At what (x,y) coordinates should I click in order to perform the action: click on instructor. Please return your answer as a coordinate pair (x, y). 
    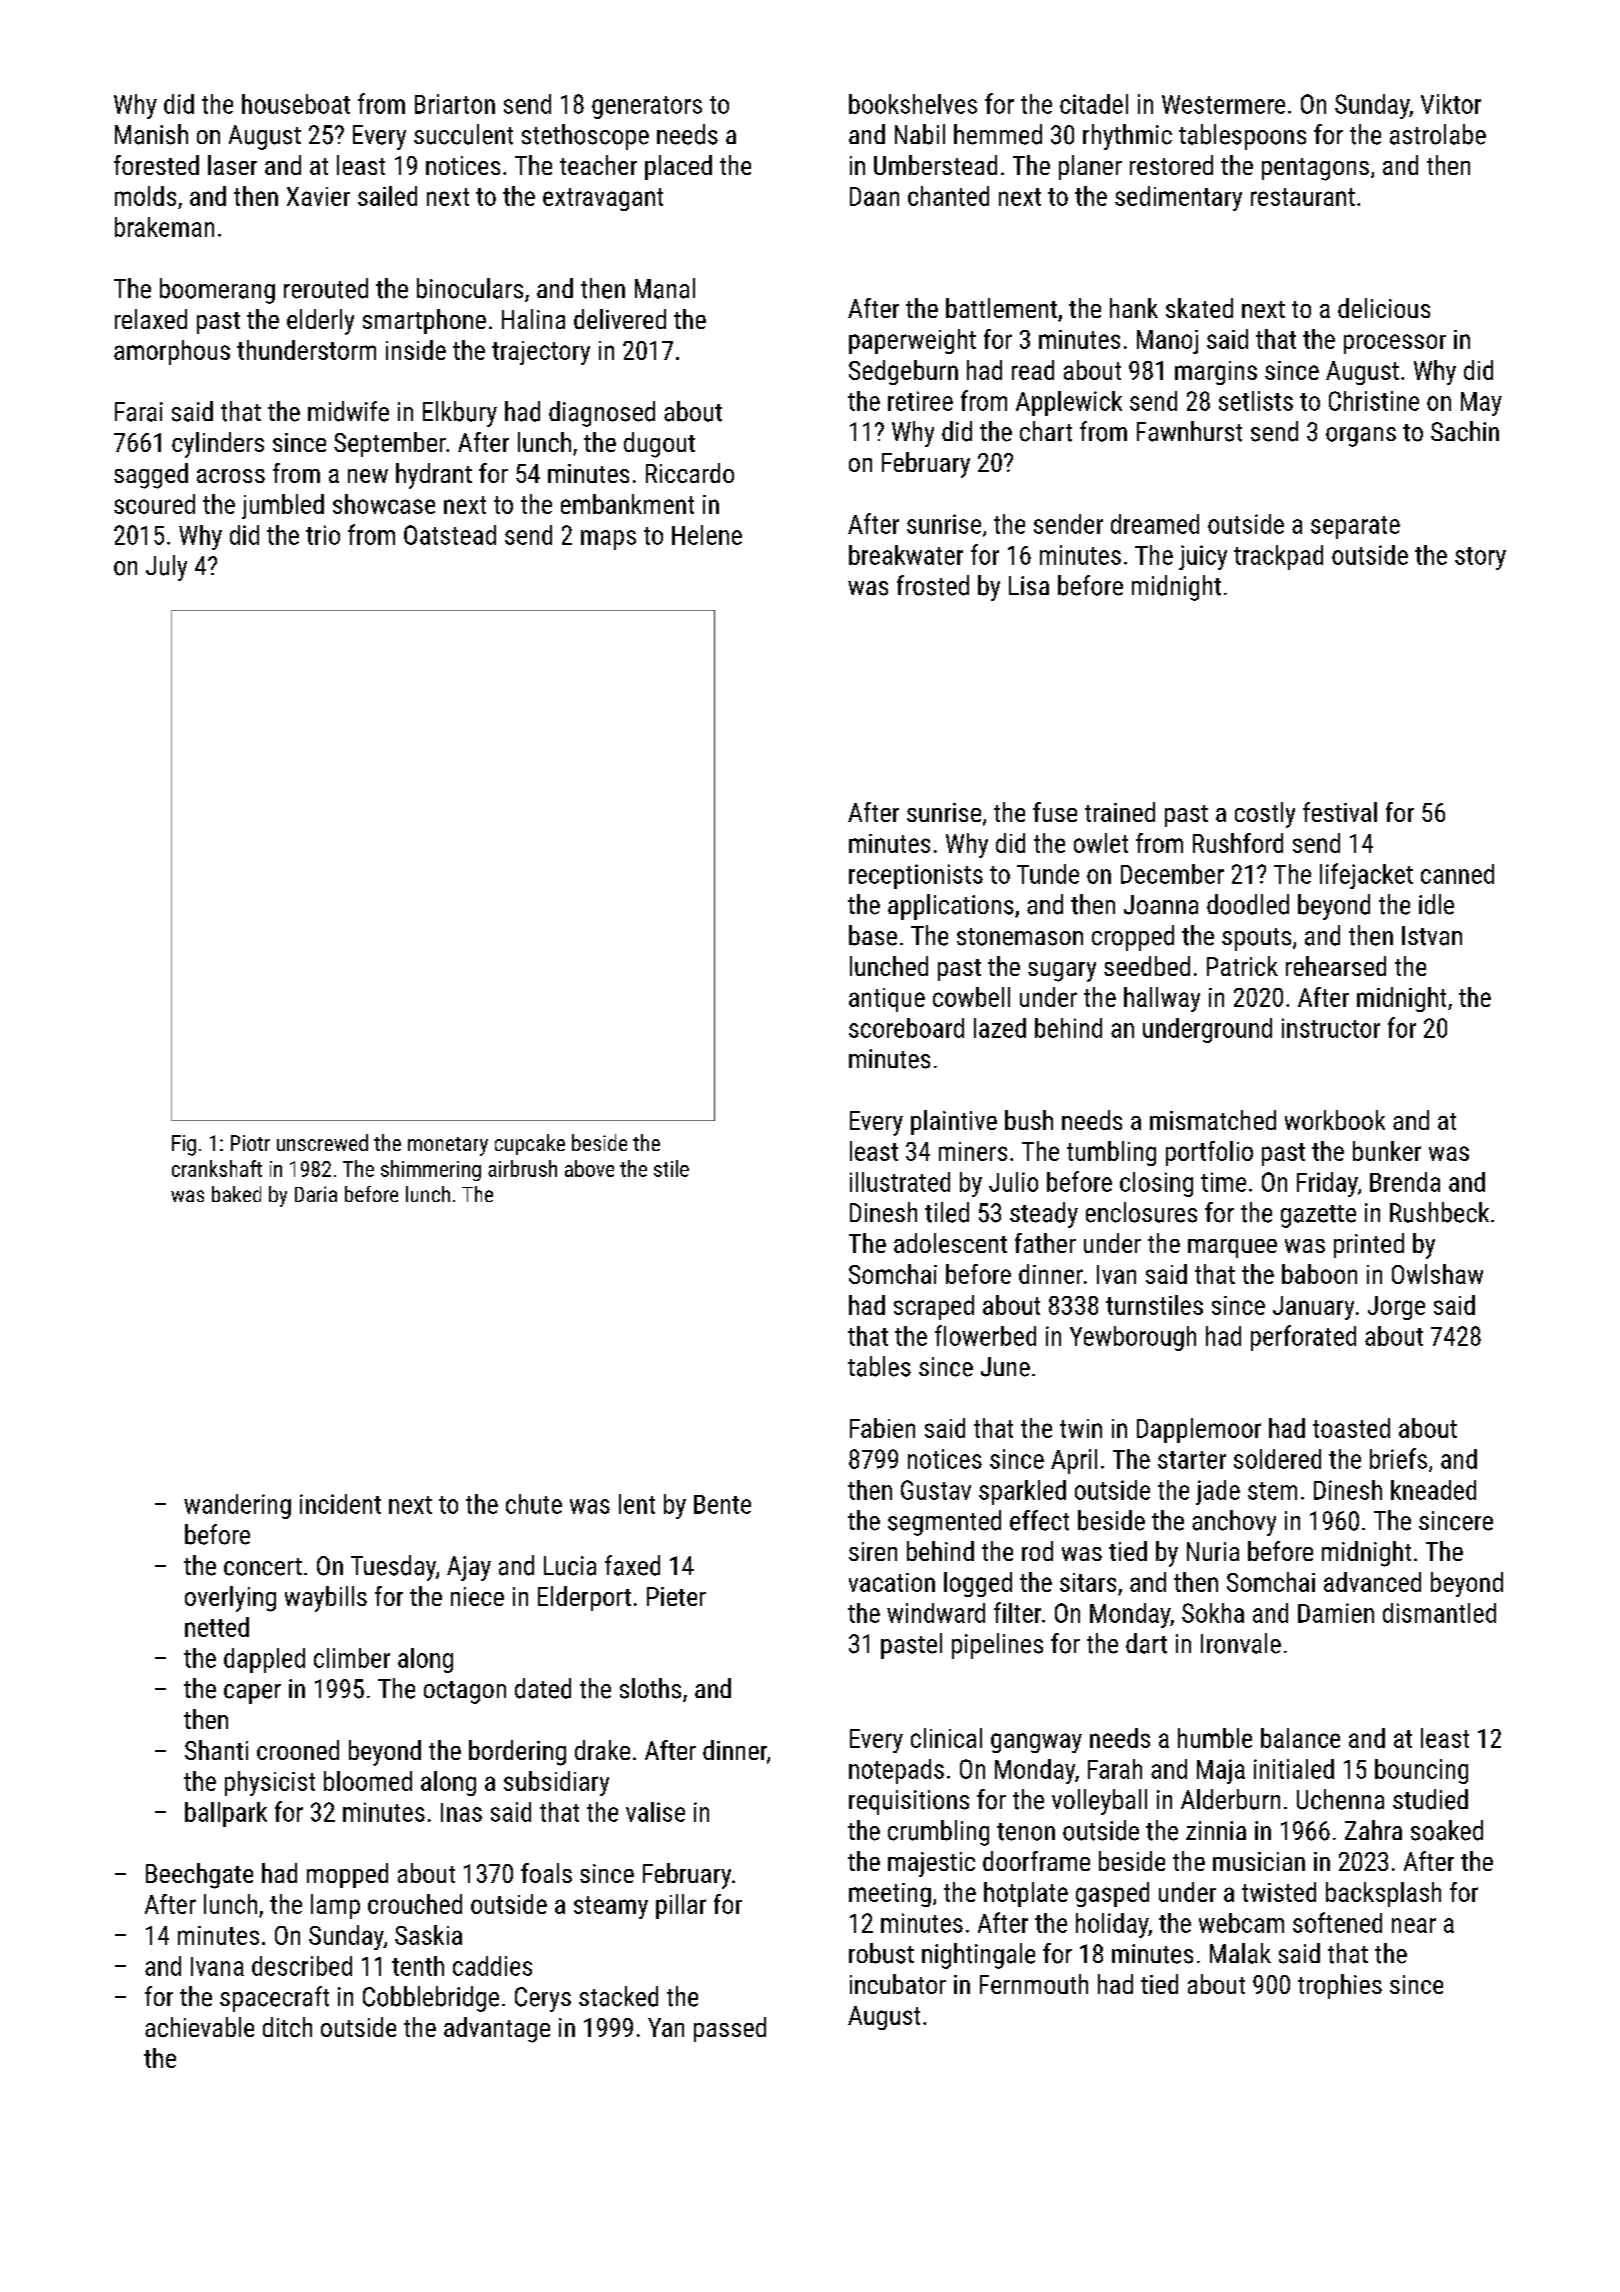
    Looking at the image, I should click on (1331, 1028).
